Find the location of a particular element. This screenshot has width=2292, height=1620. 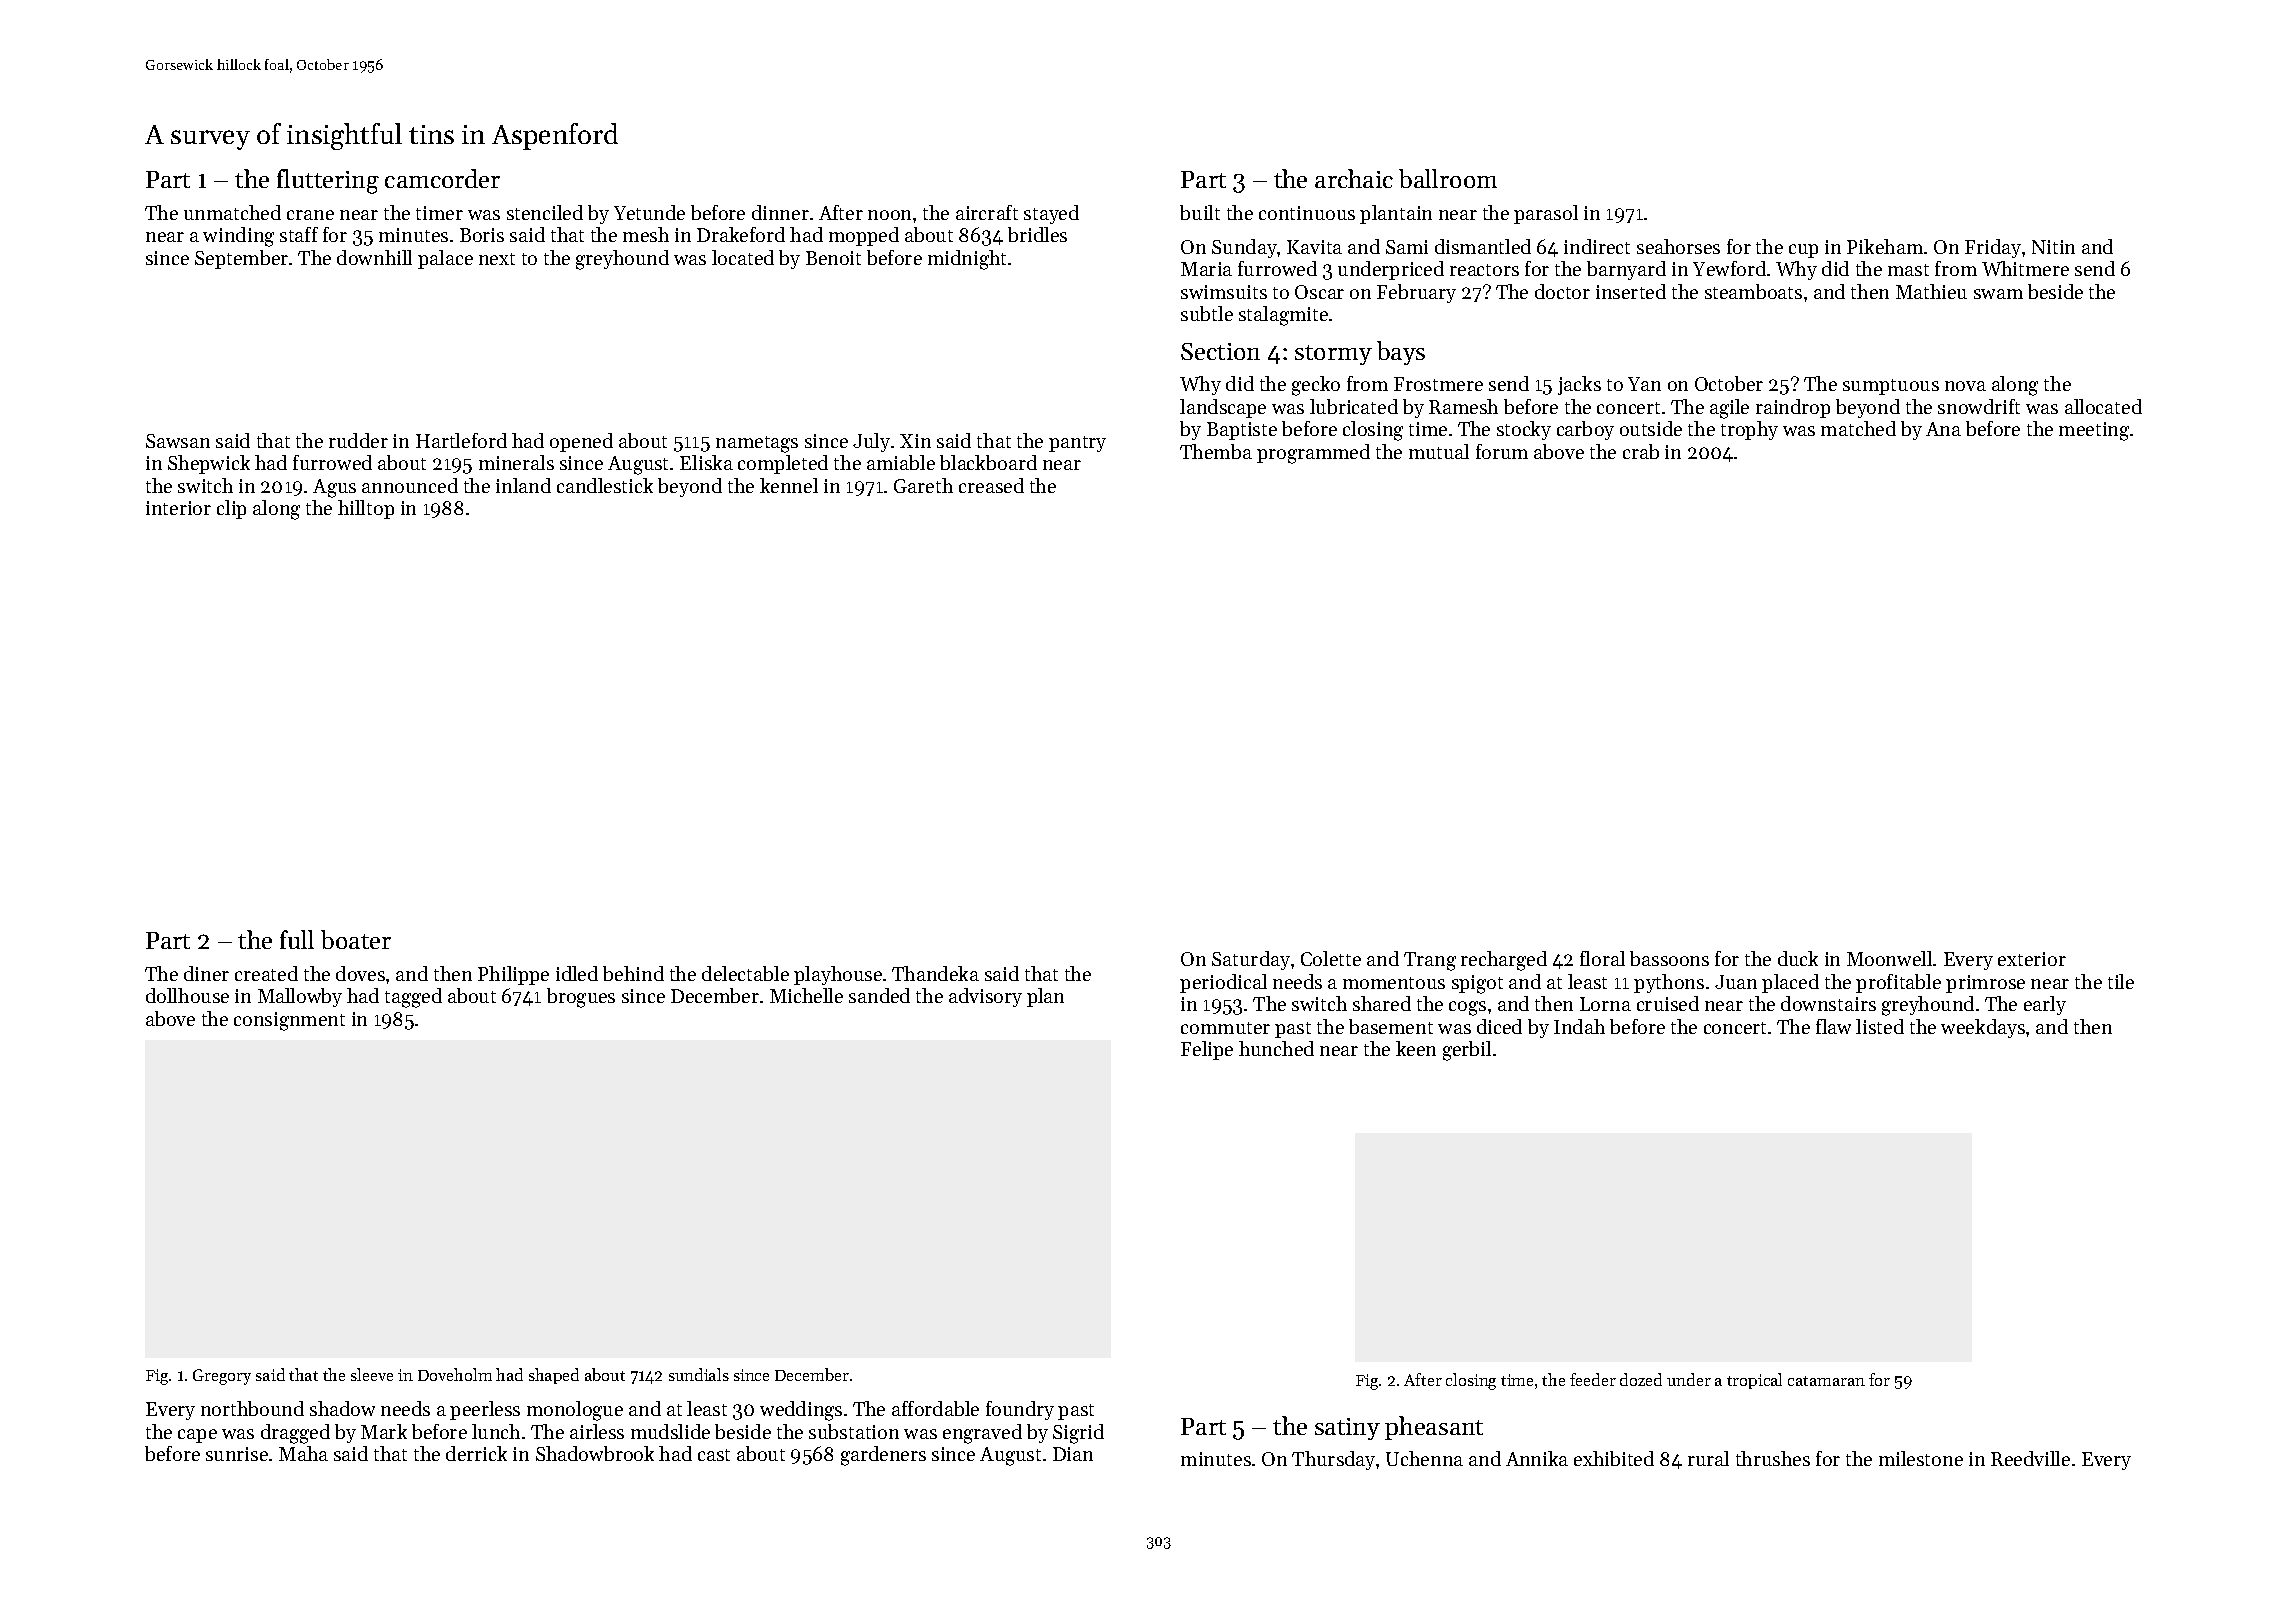

sleeve is located at coordinates (372, 1374).
